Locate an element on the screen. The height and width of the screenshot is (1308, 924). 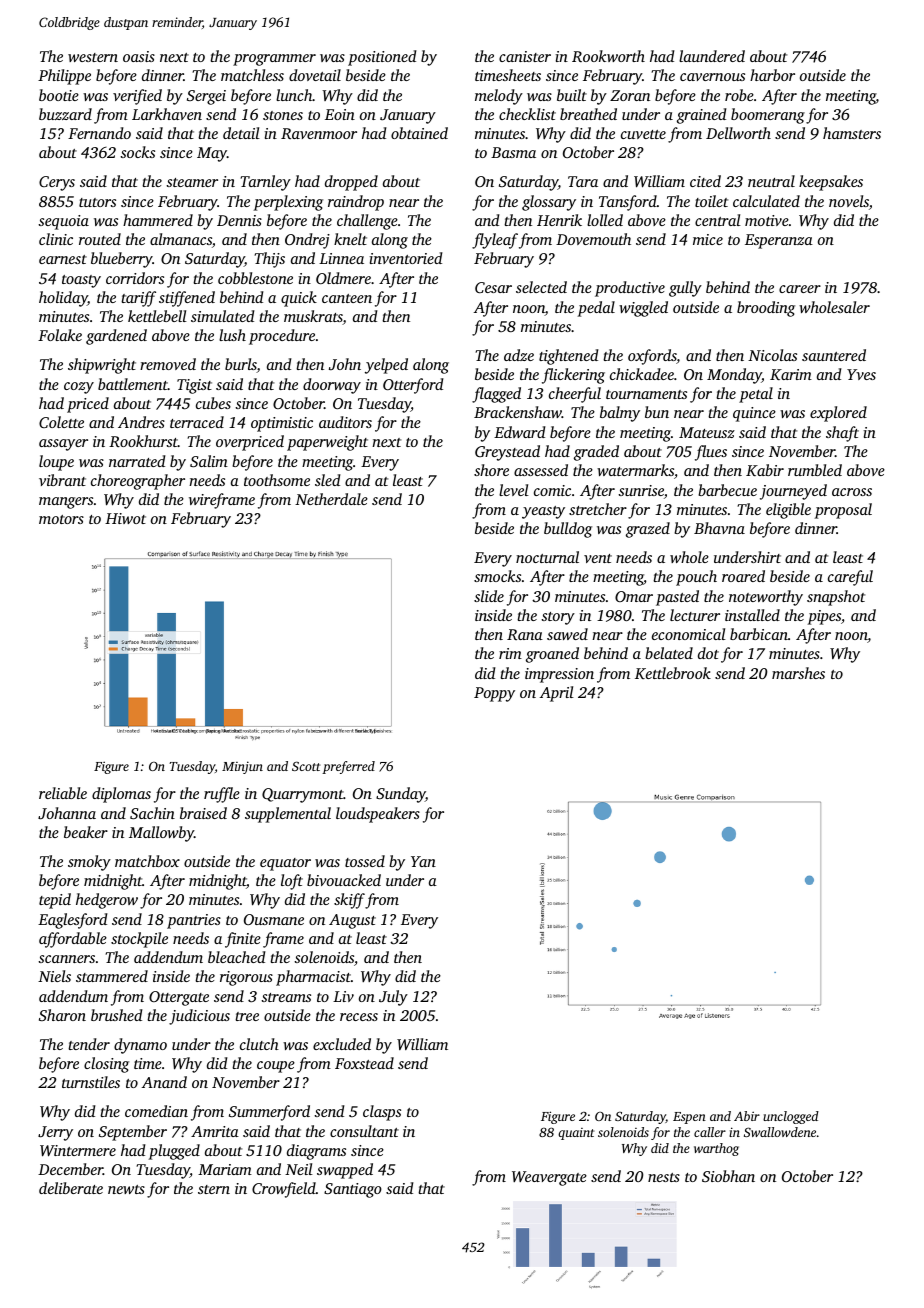
loupe is located at coordinates (56, 463).
